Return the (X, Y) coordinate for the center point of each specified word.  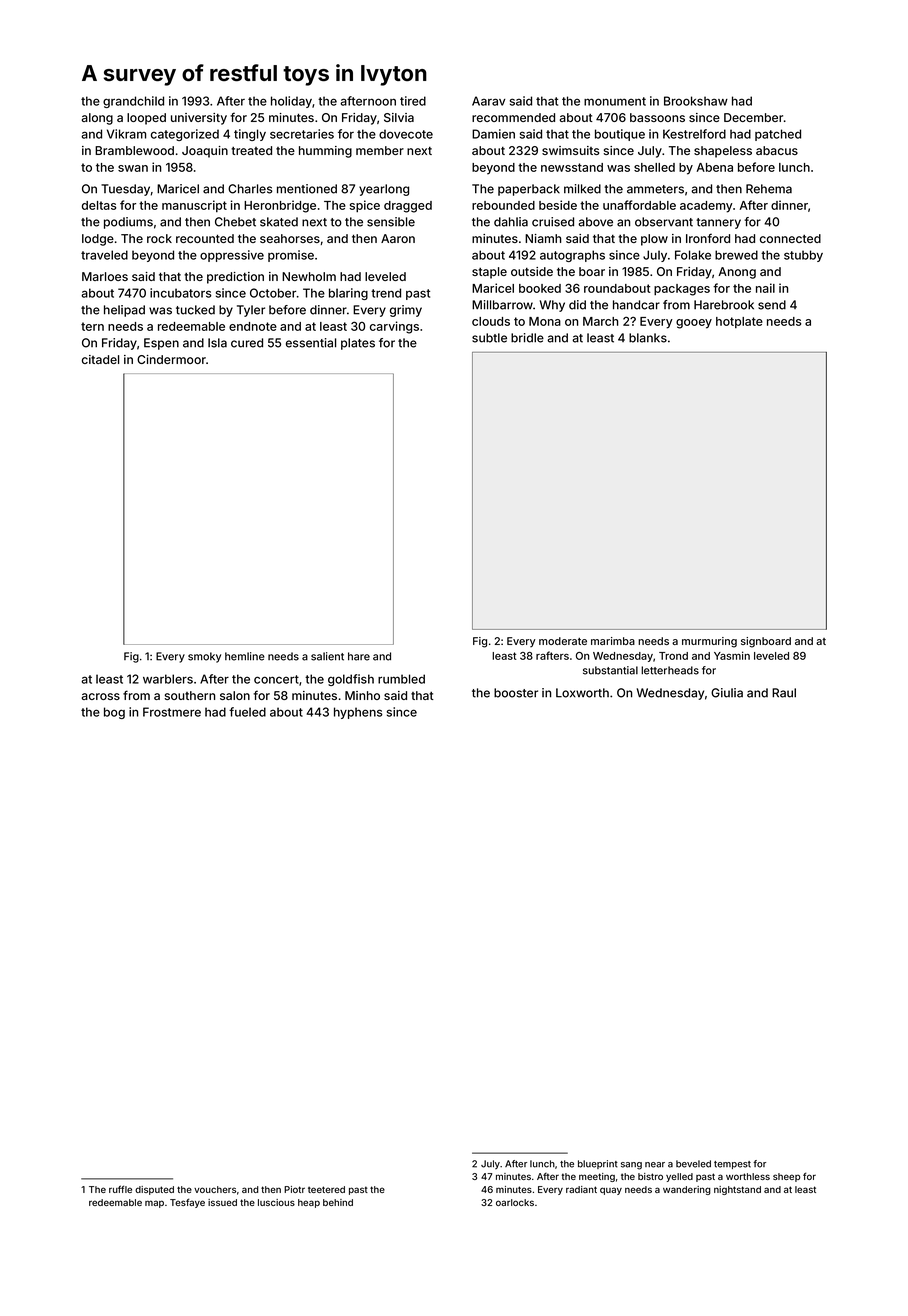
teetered (326, 1189)
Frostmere (172, 712)
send (772, 305)
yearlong (384, 190)
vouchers (215, 1189)
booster (516, 693)
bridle (527, 338)
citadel (100, 359)
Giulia (727, 693)
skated (279, 222)
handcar (636, 305)
